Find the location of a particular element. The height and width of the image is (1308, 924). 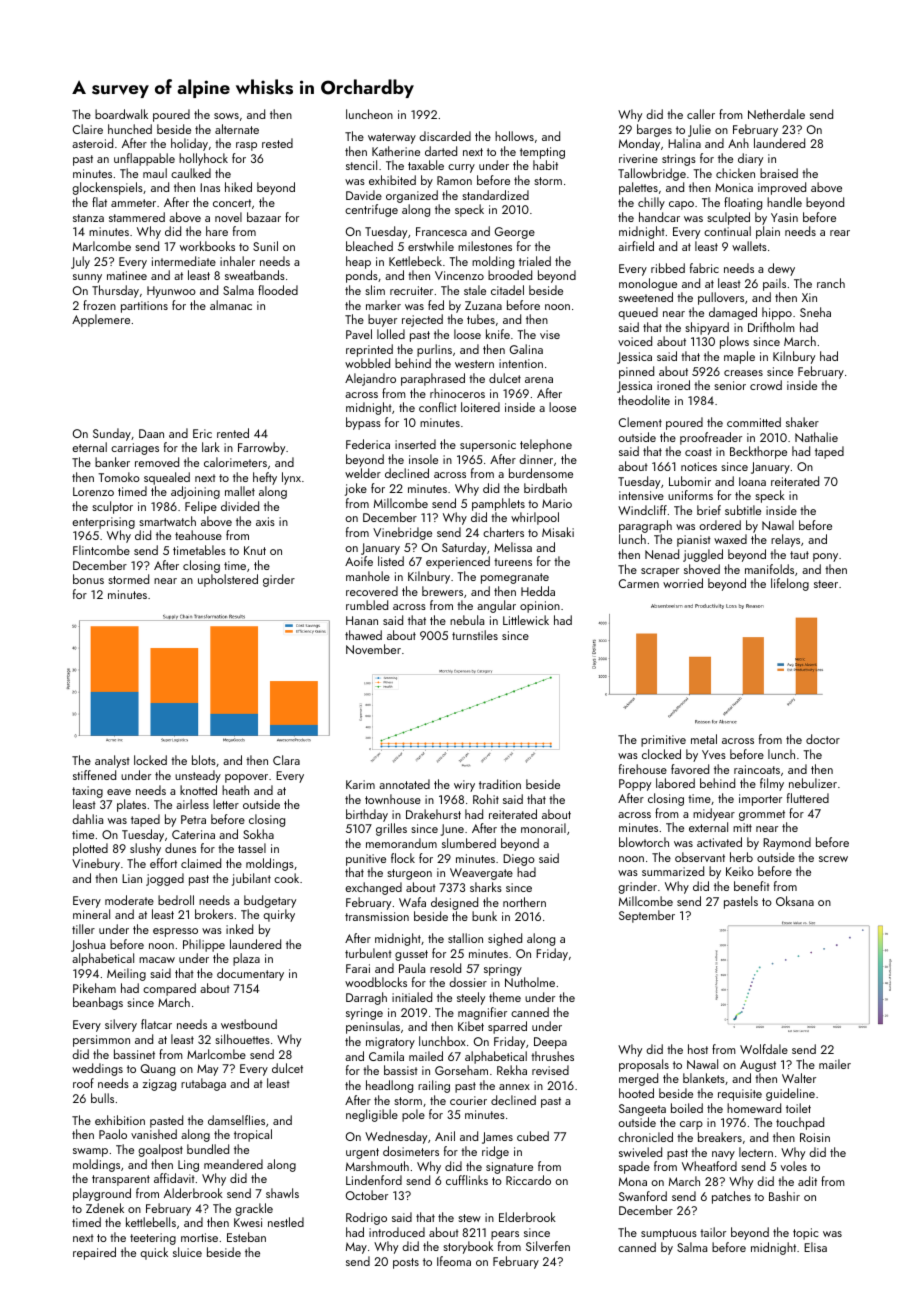

mortise is located at coordinates (199, 1237).
